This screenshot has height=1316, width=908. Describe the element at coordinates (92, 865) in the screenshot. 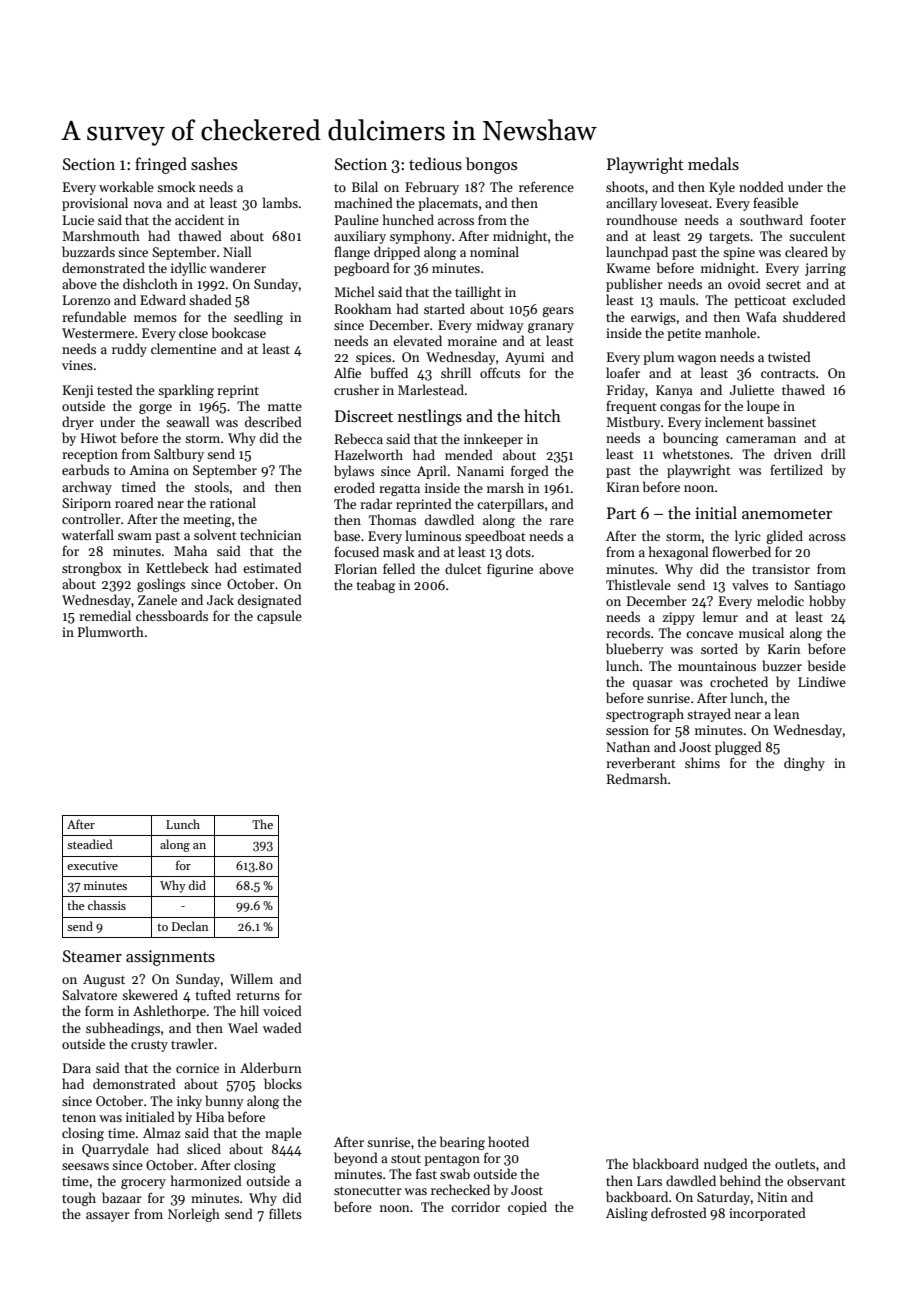

I see `executive` at that location.
